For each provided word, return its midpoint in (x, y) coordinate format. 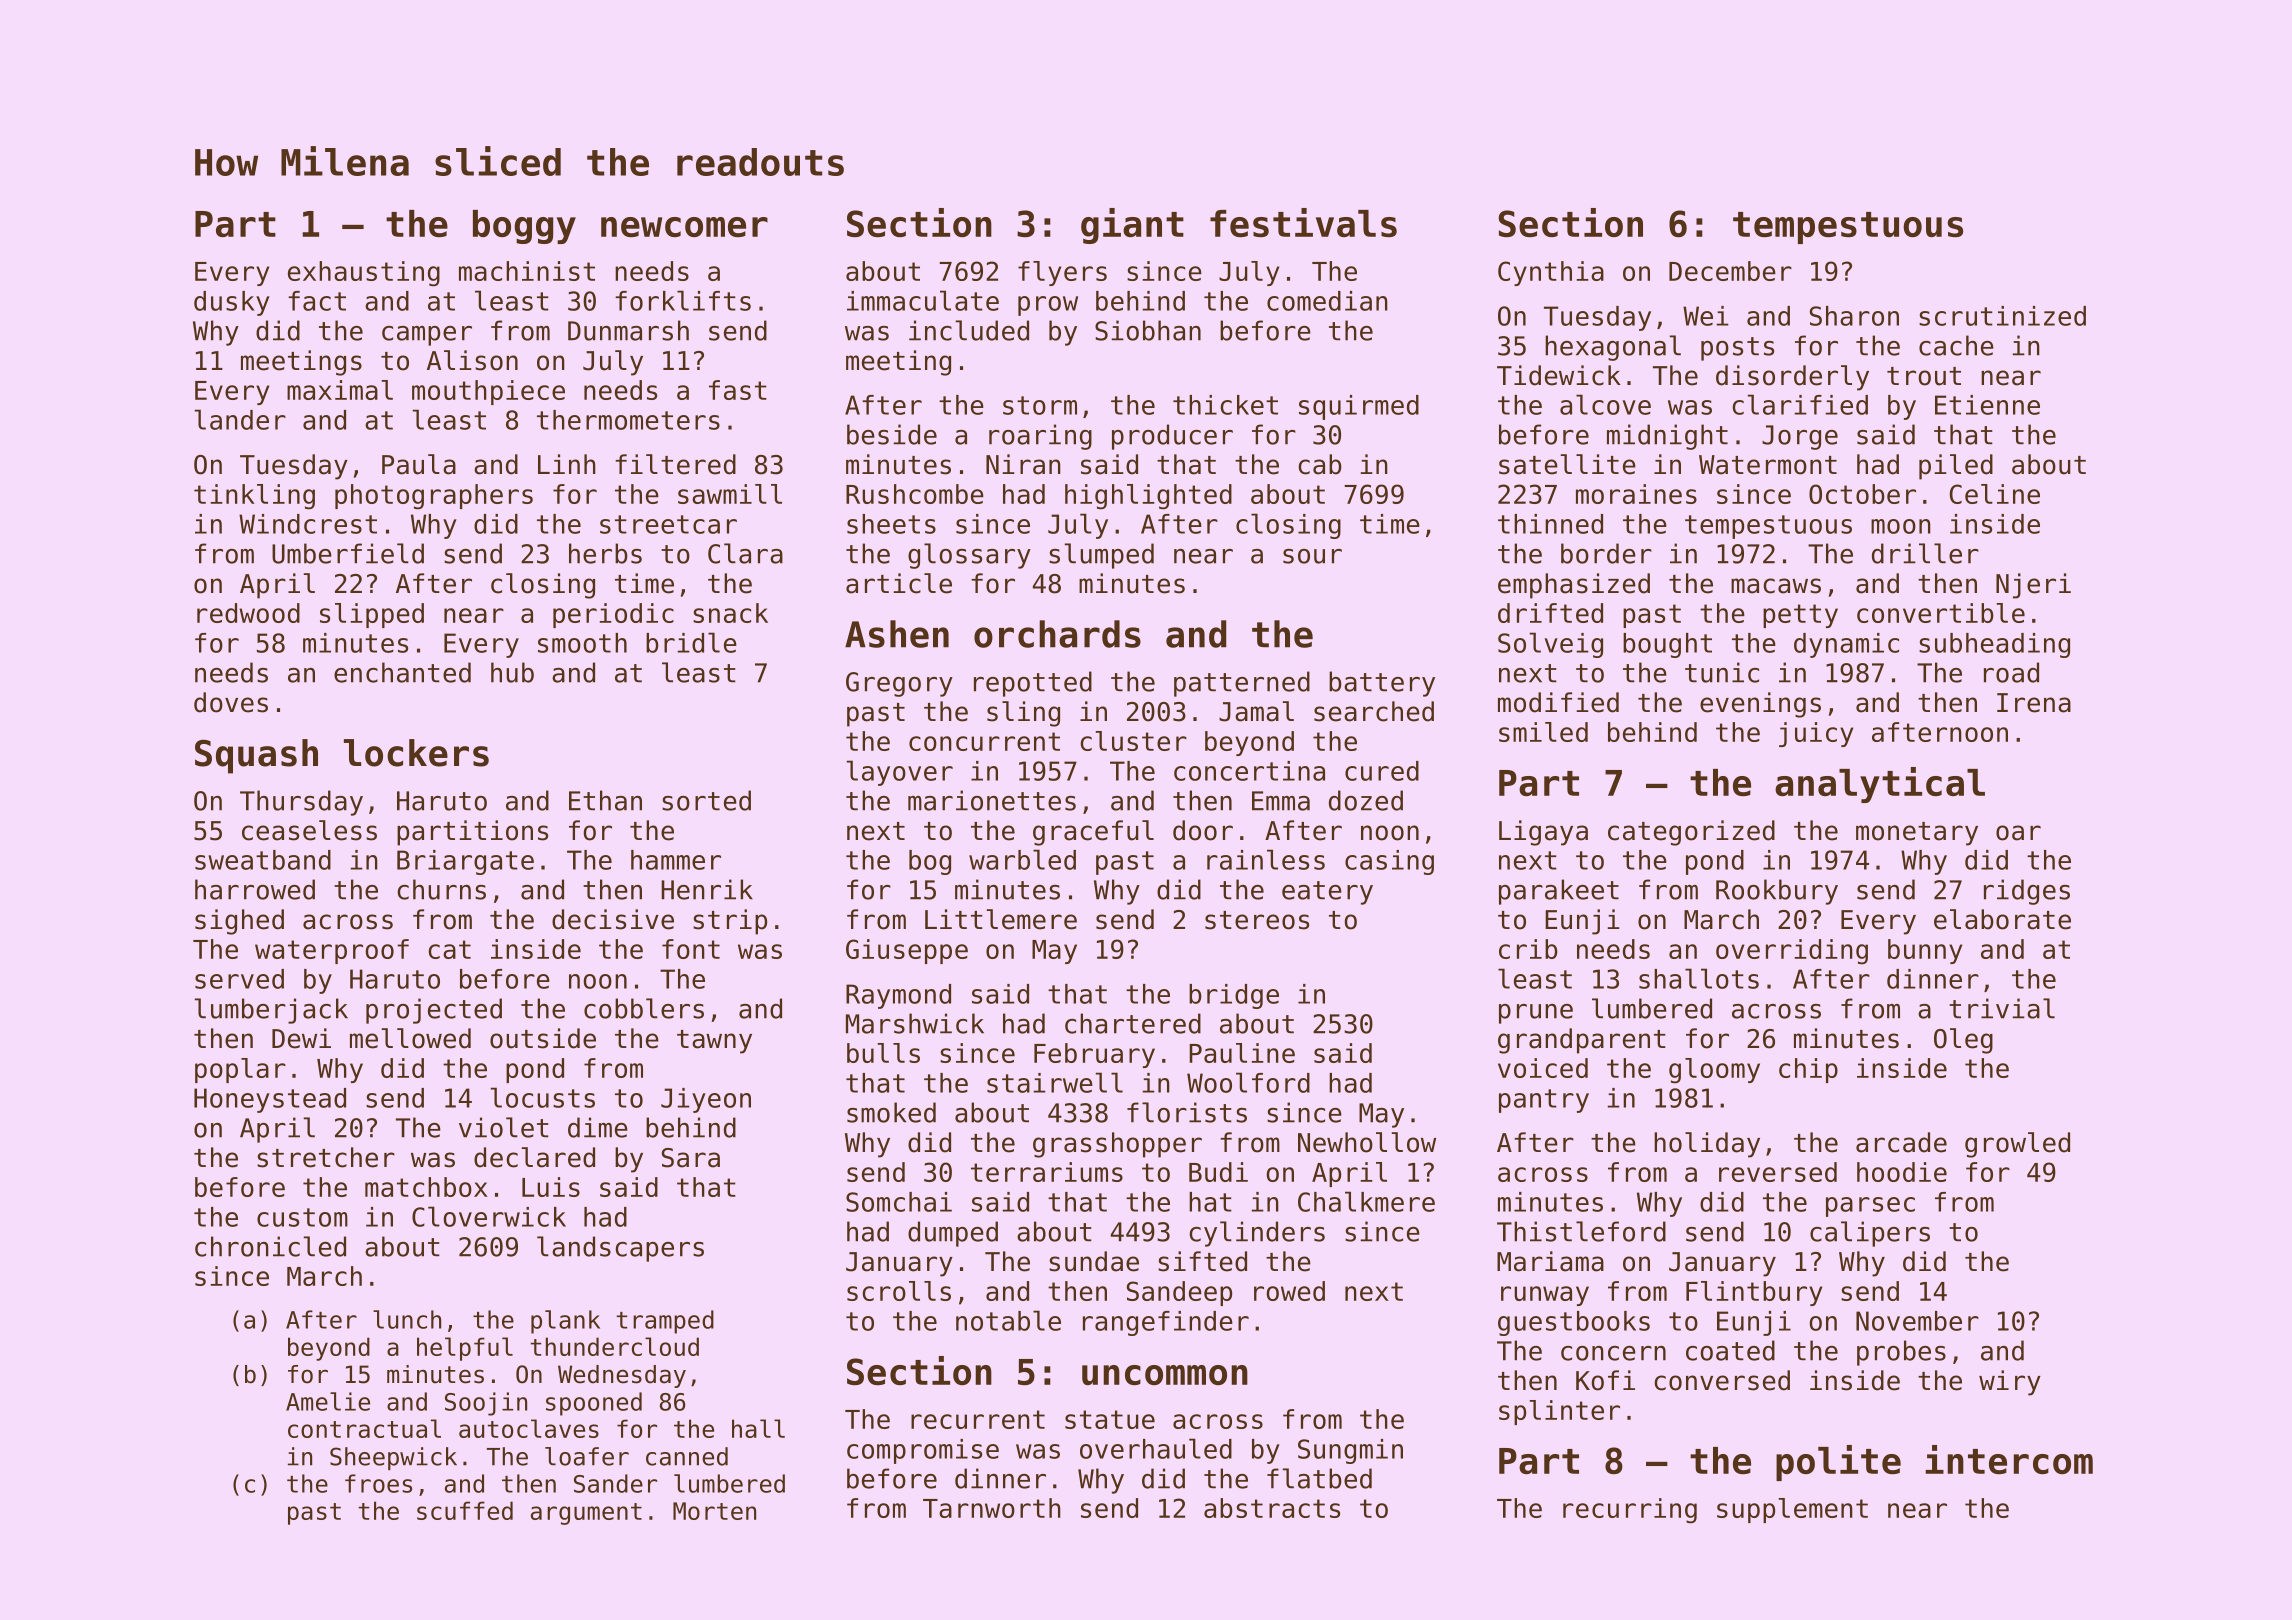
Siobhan (1148, 330)
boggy (524, 227)
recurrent (978, 1419)
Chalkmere (1366, 1201)
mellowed (410, 1038)
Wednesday (622, 1376)
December (1730, 271)
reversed (1778, 1172)
